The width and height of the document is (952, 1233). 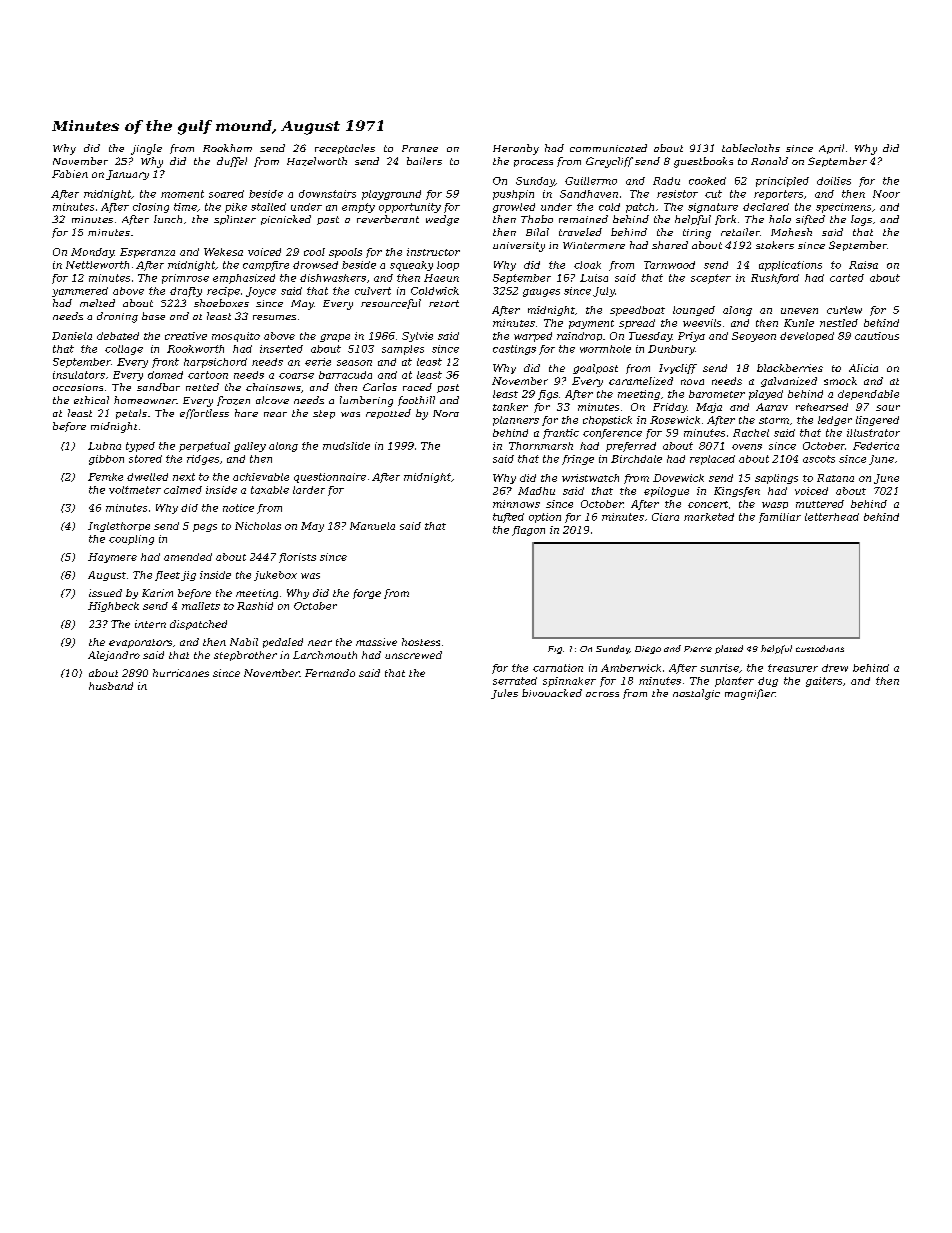 I want to click on questionnaire, so click(x=330, y=478).
